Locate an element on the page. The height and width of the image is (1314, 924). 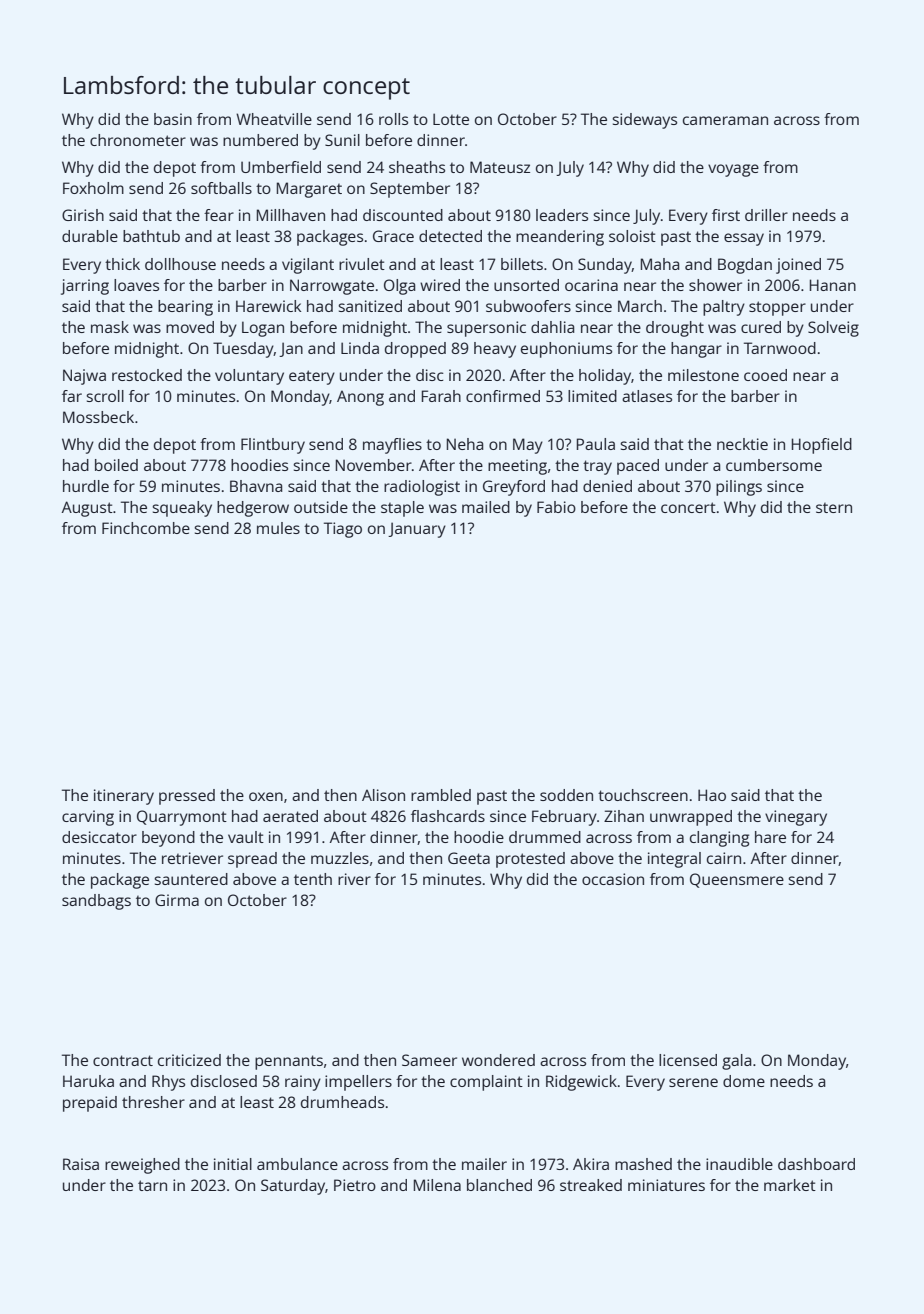
contract is located at coordinates (123, 1060).
